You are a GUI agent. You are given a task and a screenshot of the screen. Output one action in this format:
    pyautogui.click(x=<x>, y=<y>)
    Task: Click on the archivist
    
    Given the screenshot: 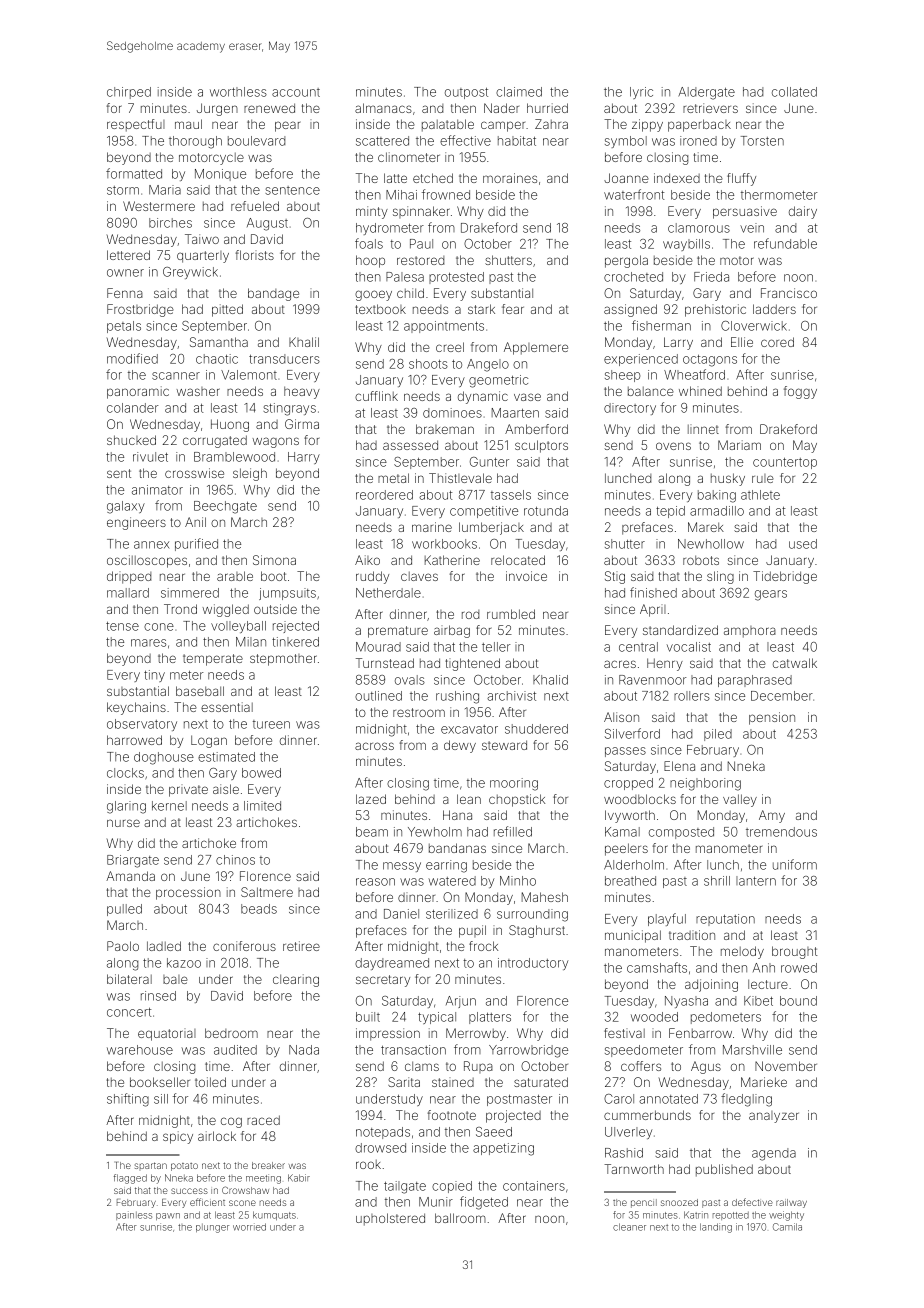 What is the action you would take?
    pyautogui.click(x=511, y=696)
